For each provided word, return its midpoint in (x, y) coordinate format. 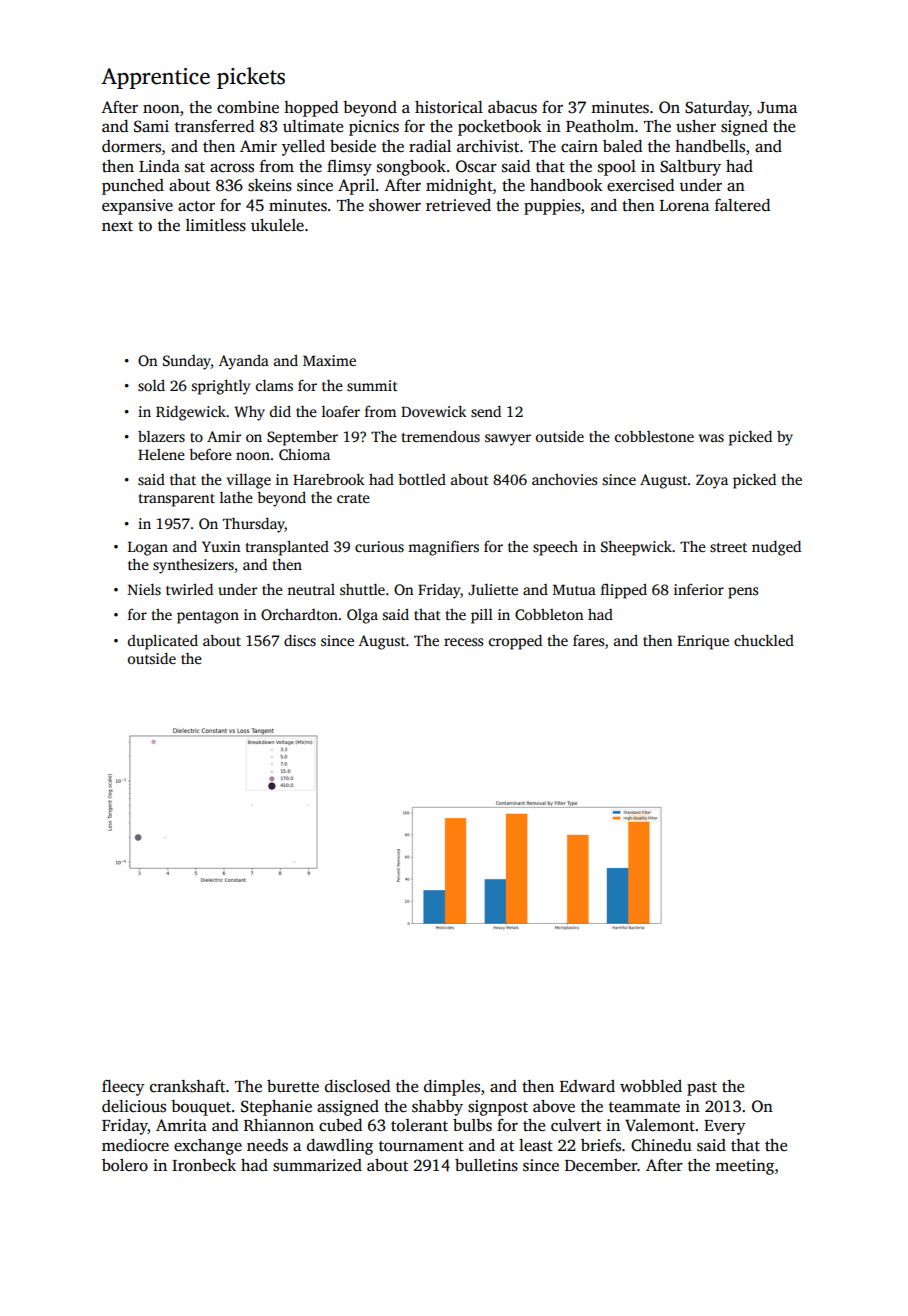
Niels (144, 589)
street (728, 547)
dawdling (340, 1147)
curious (379, 546)
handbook (566, 185)
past (702, 1089)
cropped (515, 642)
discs (300, 640)
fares (588, 640)
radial (430, 146)
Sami (151, 126)
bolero (125, 1165)
